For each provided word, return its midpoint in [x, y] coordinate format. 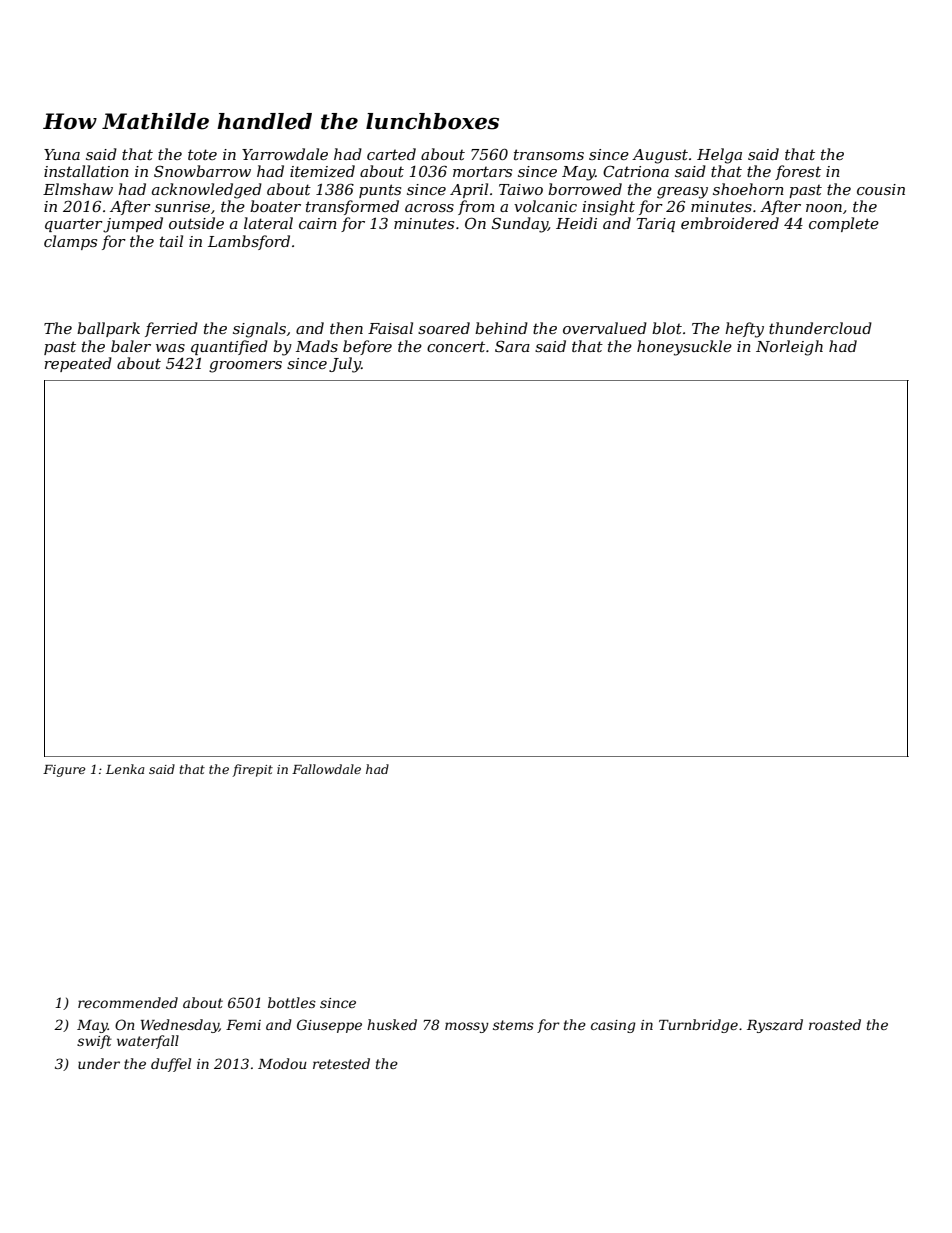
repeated [78, 364]
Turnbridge [698, 1026]
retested [341, 1063]
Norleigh [789, 348]
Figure [64, 771]
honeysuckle [684, 348]
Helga [719, 156]
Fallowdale [326, 769]
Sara [512, 346]
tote [202, 154]
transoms [549, 154]
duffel [171, 1065]
